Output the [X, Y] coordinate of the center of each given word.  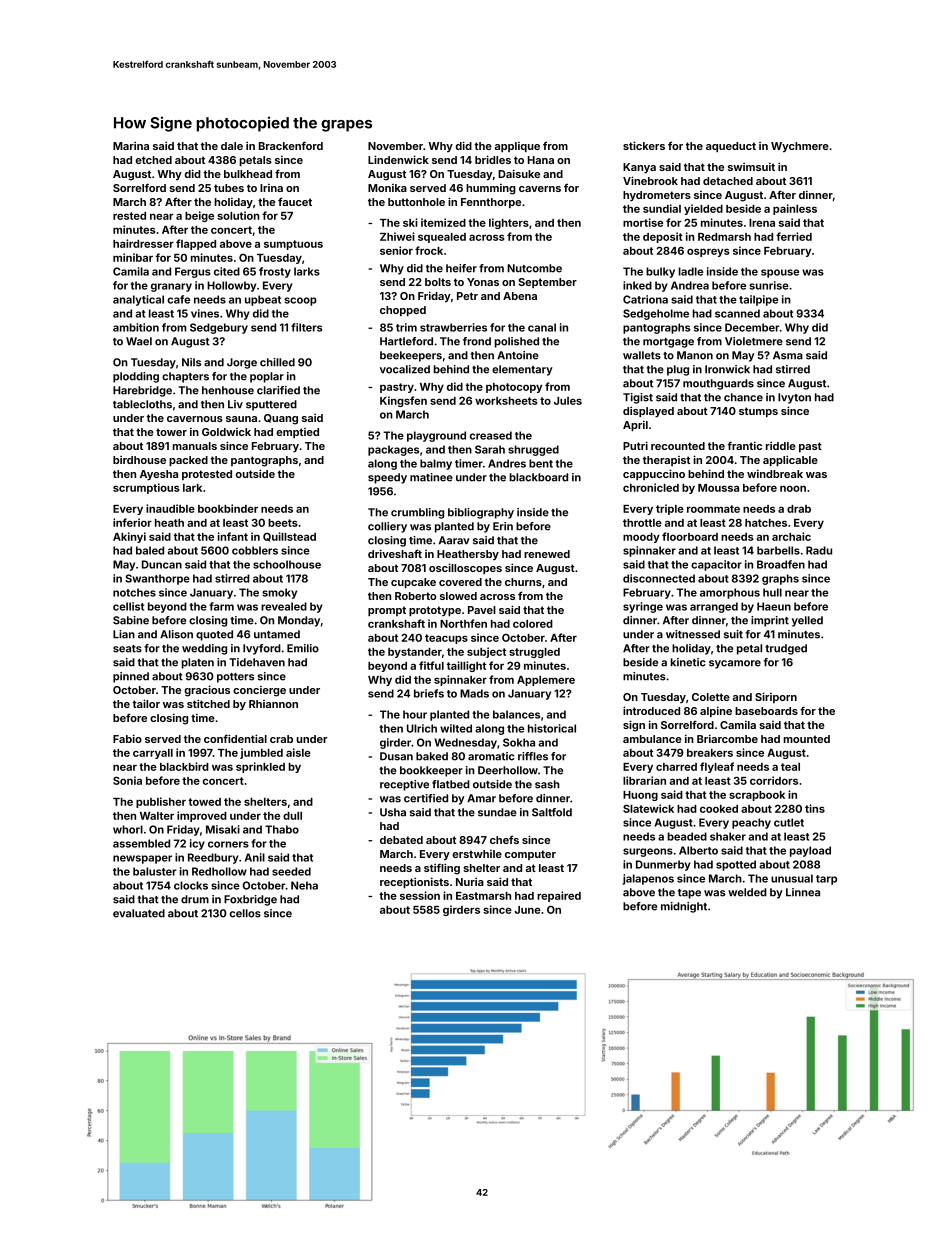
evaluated [139, 913]
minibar [133, 257]
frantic [744, 445]
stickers [644, 145]
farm [221, 606]
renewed [547, 554]
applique [517, 147]
